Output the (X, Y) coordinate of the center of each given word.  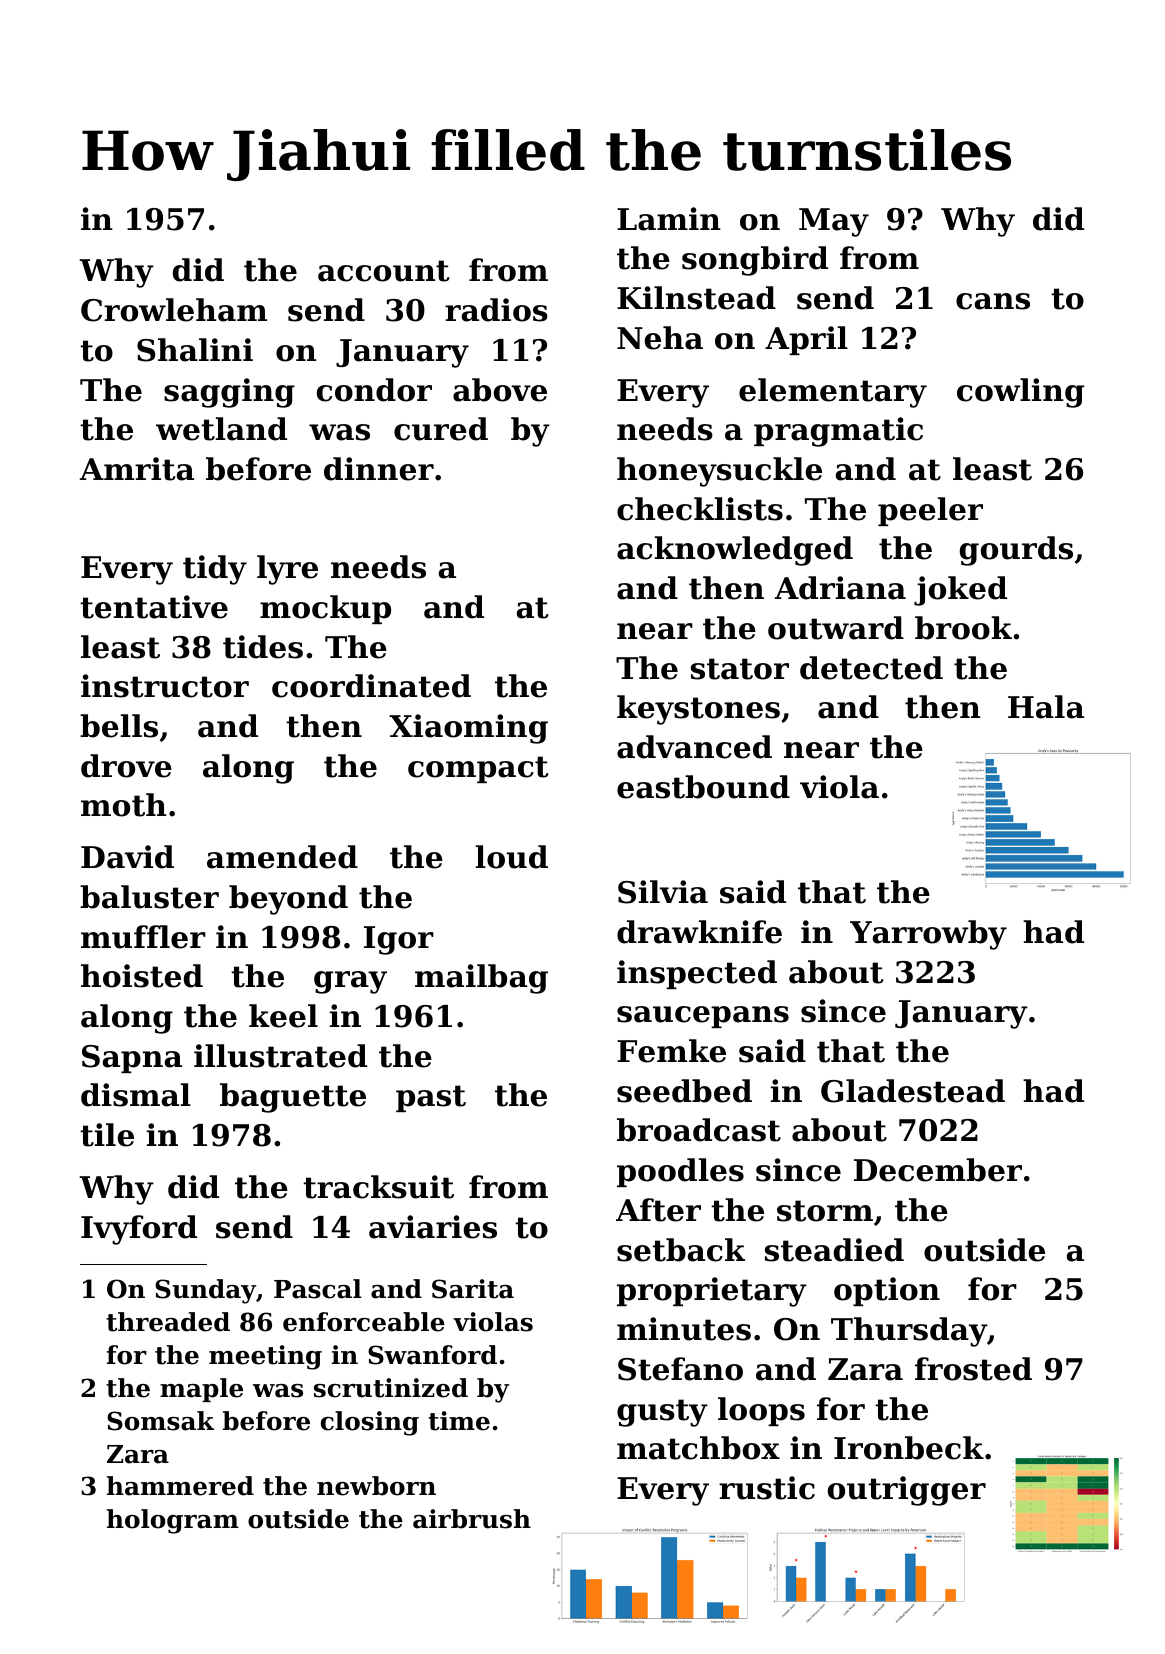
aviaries (433, 1227)
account (384, 271)
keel (283, 1016)
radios (496, 310)
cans (993, 301)
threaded (168, 1322)
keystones (698, 710)
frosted (973, 1369)
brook (963, 628)
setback (681, 1250)
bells (119, 726)
